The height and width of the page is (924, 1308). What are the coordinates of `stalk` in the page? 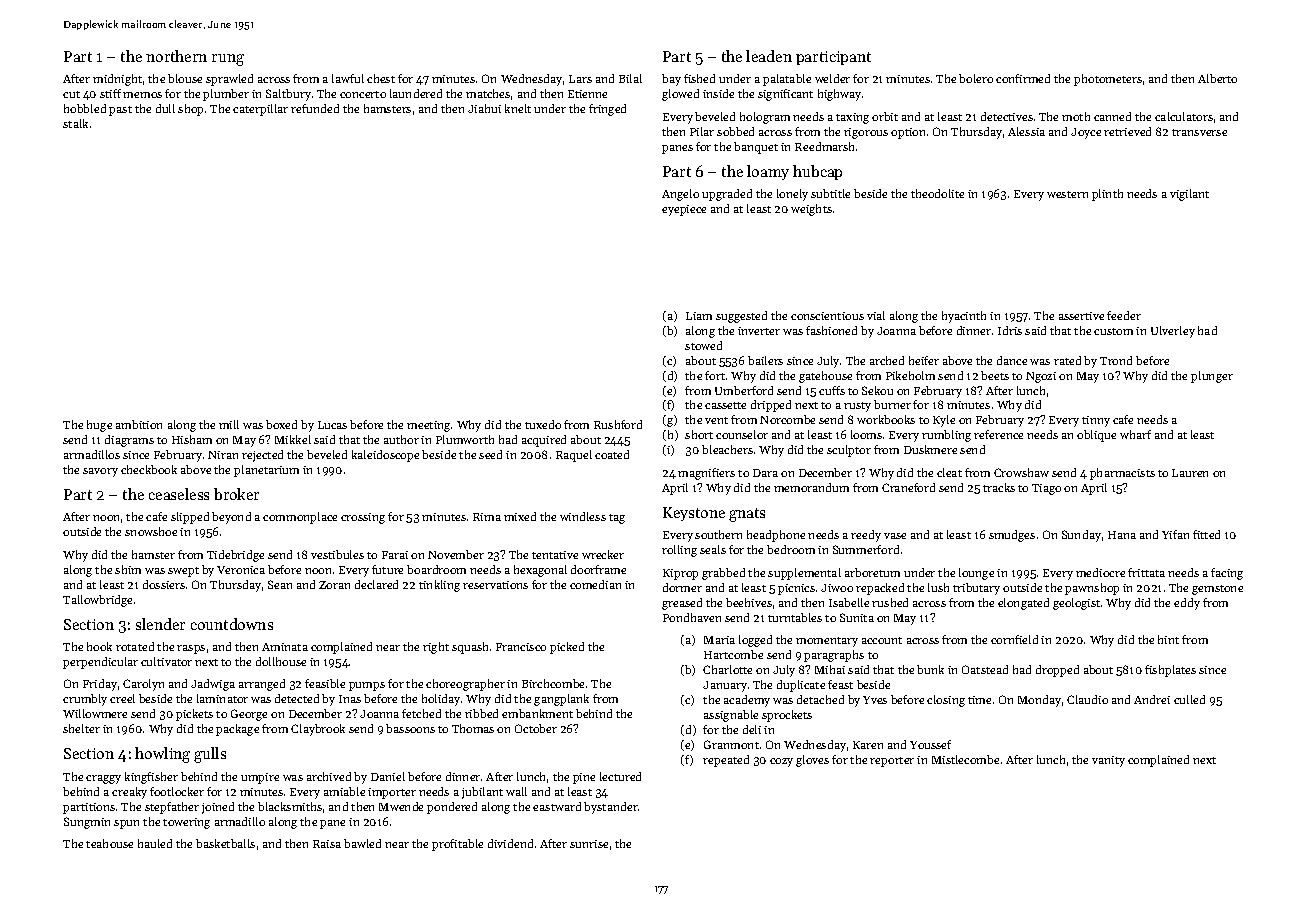 It's located at (75, 123).
